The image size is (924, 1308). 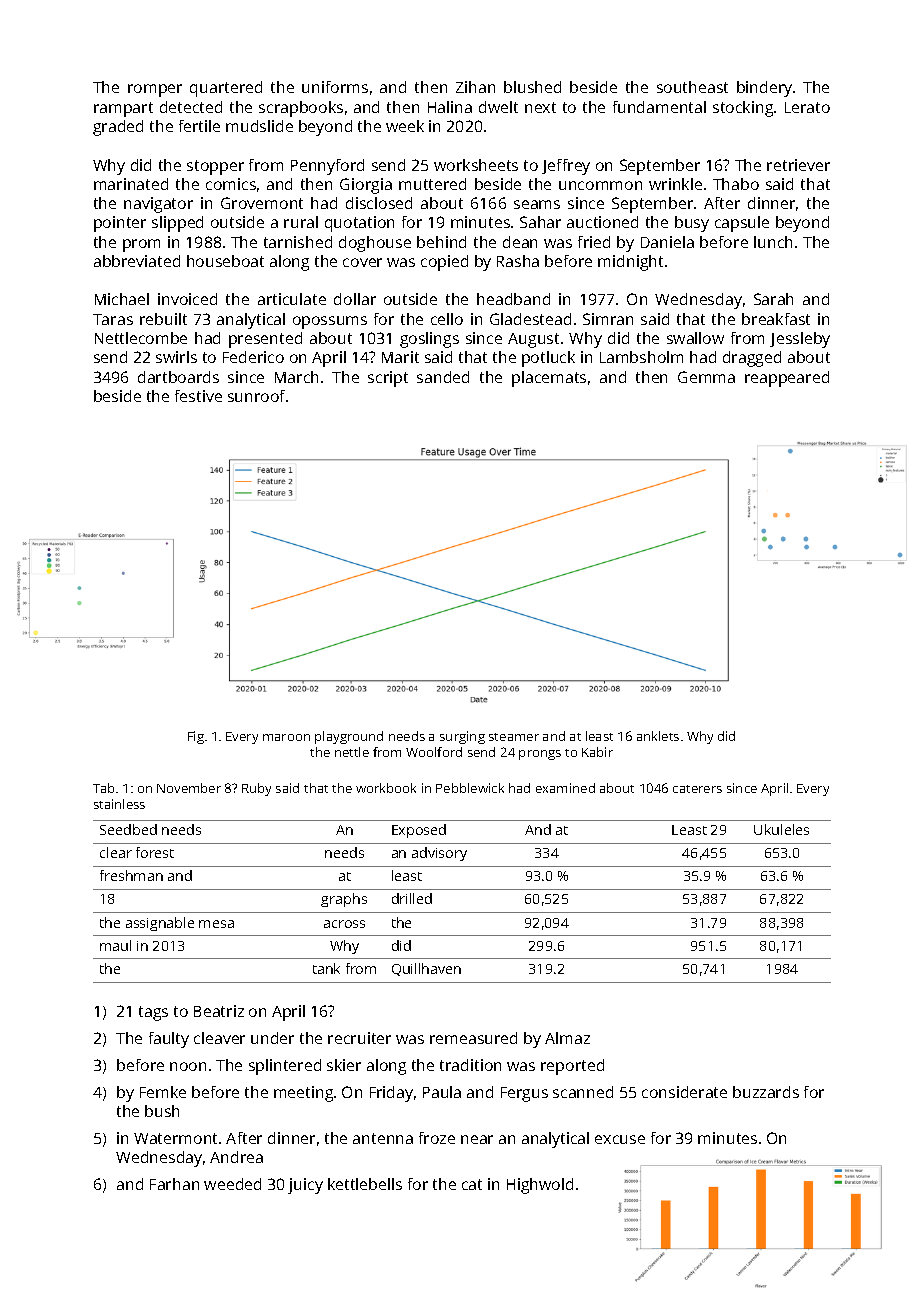 I want to click on forest, so click(x=155, y=852).
